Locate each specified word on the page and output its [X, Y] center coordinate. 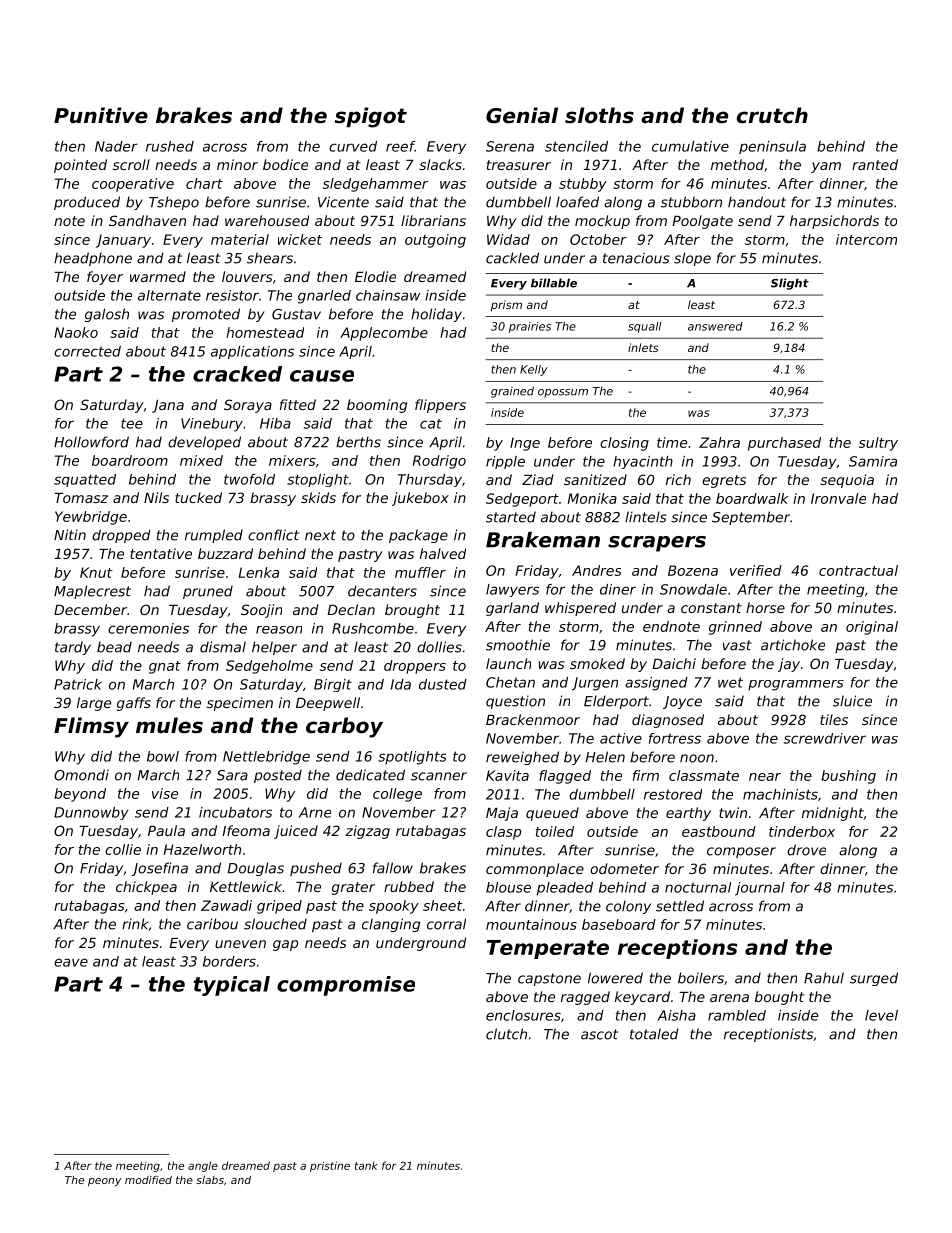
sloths [599, 115]
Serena [510, 146]
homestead [265, 332]
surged [874, 979]
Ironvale [838, 498]
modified [148, 1180]
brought [412, 611]
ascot [599, 1034]
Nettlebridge [266, 758]
